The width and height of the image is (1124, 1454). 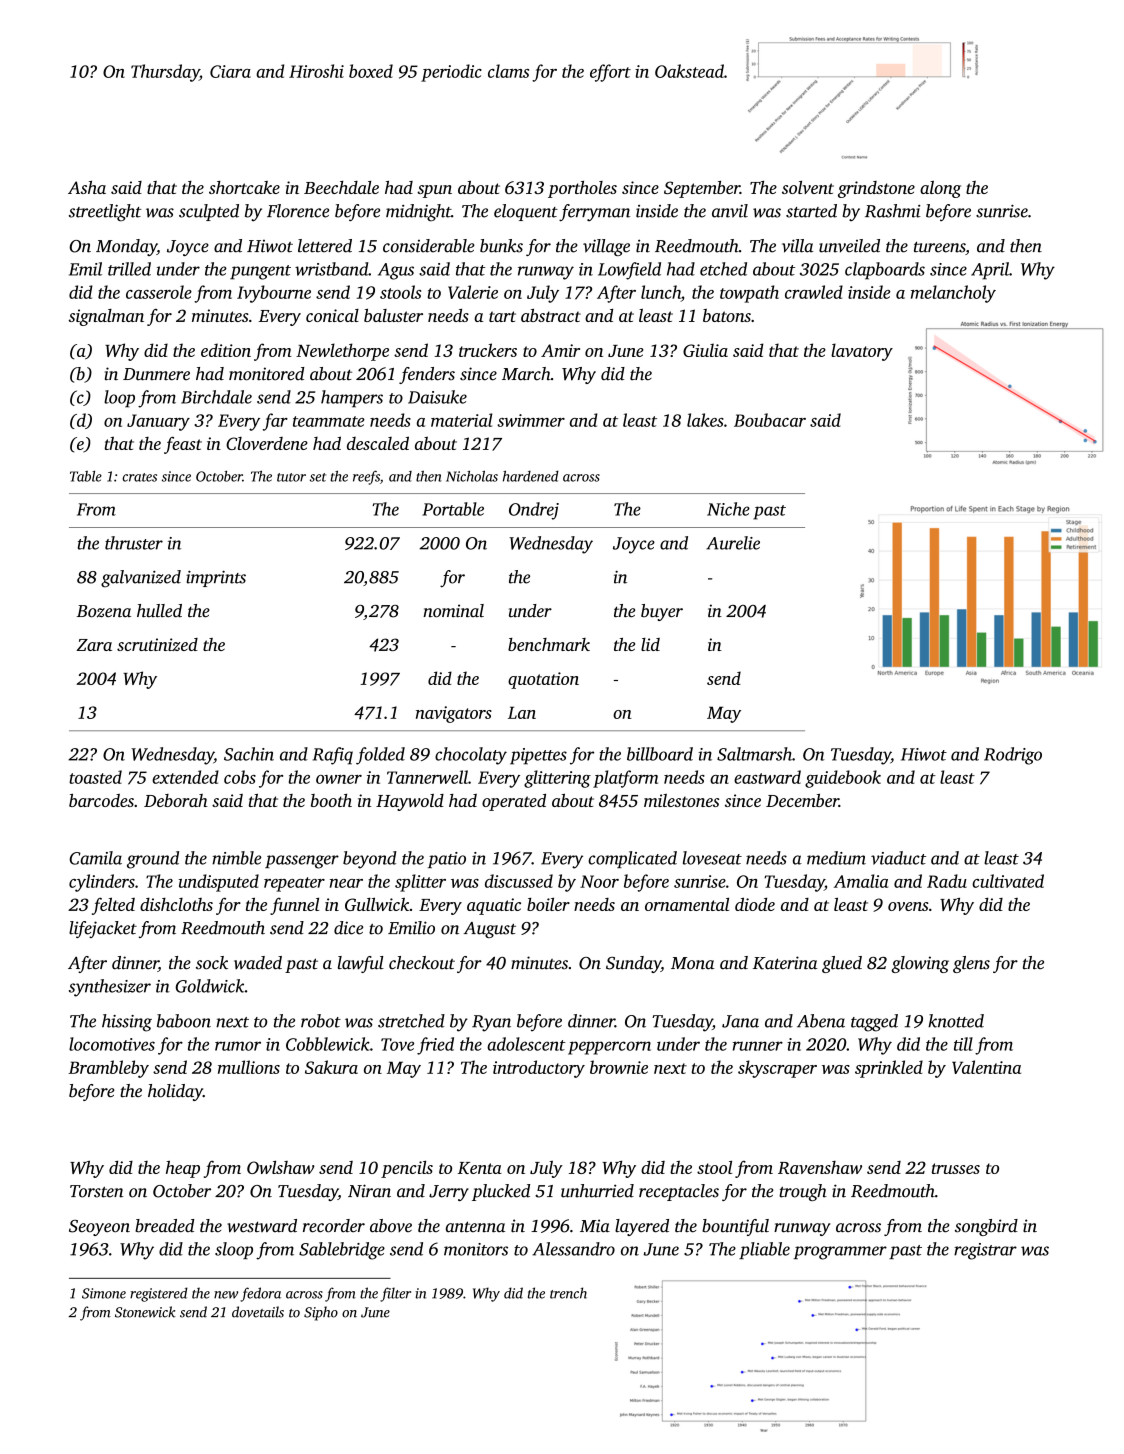 I want to click on Rodrigo, so click(x=1013, y=756).
